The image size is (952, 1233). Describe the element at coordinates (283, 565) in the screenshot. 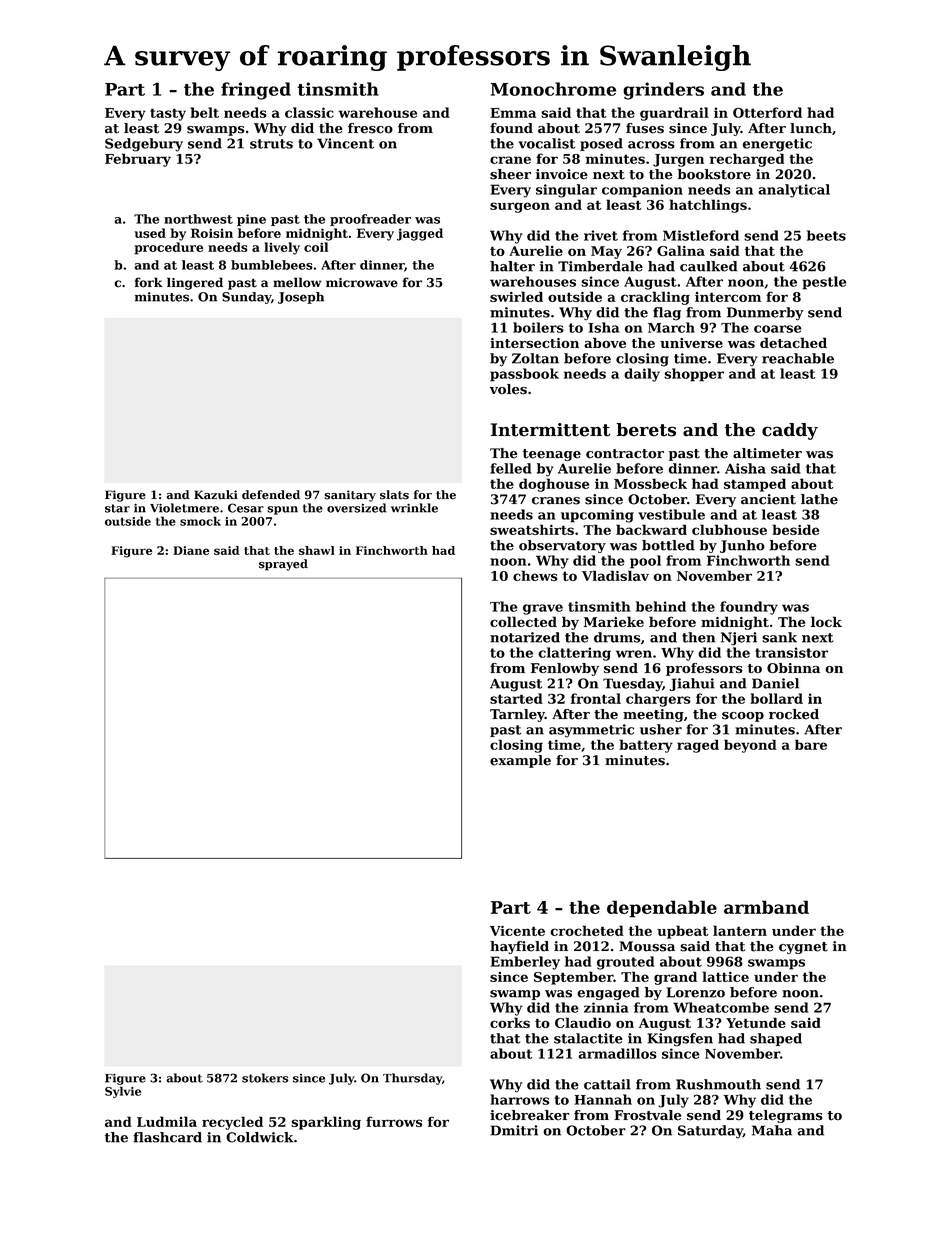

I see `sprayed` at that location.
